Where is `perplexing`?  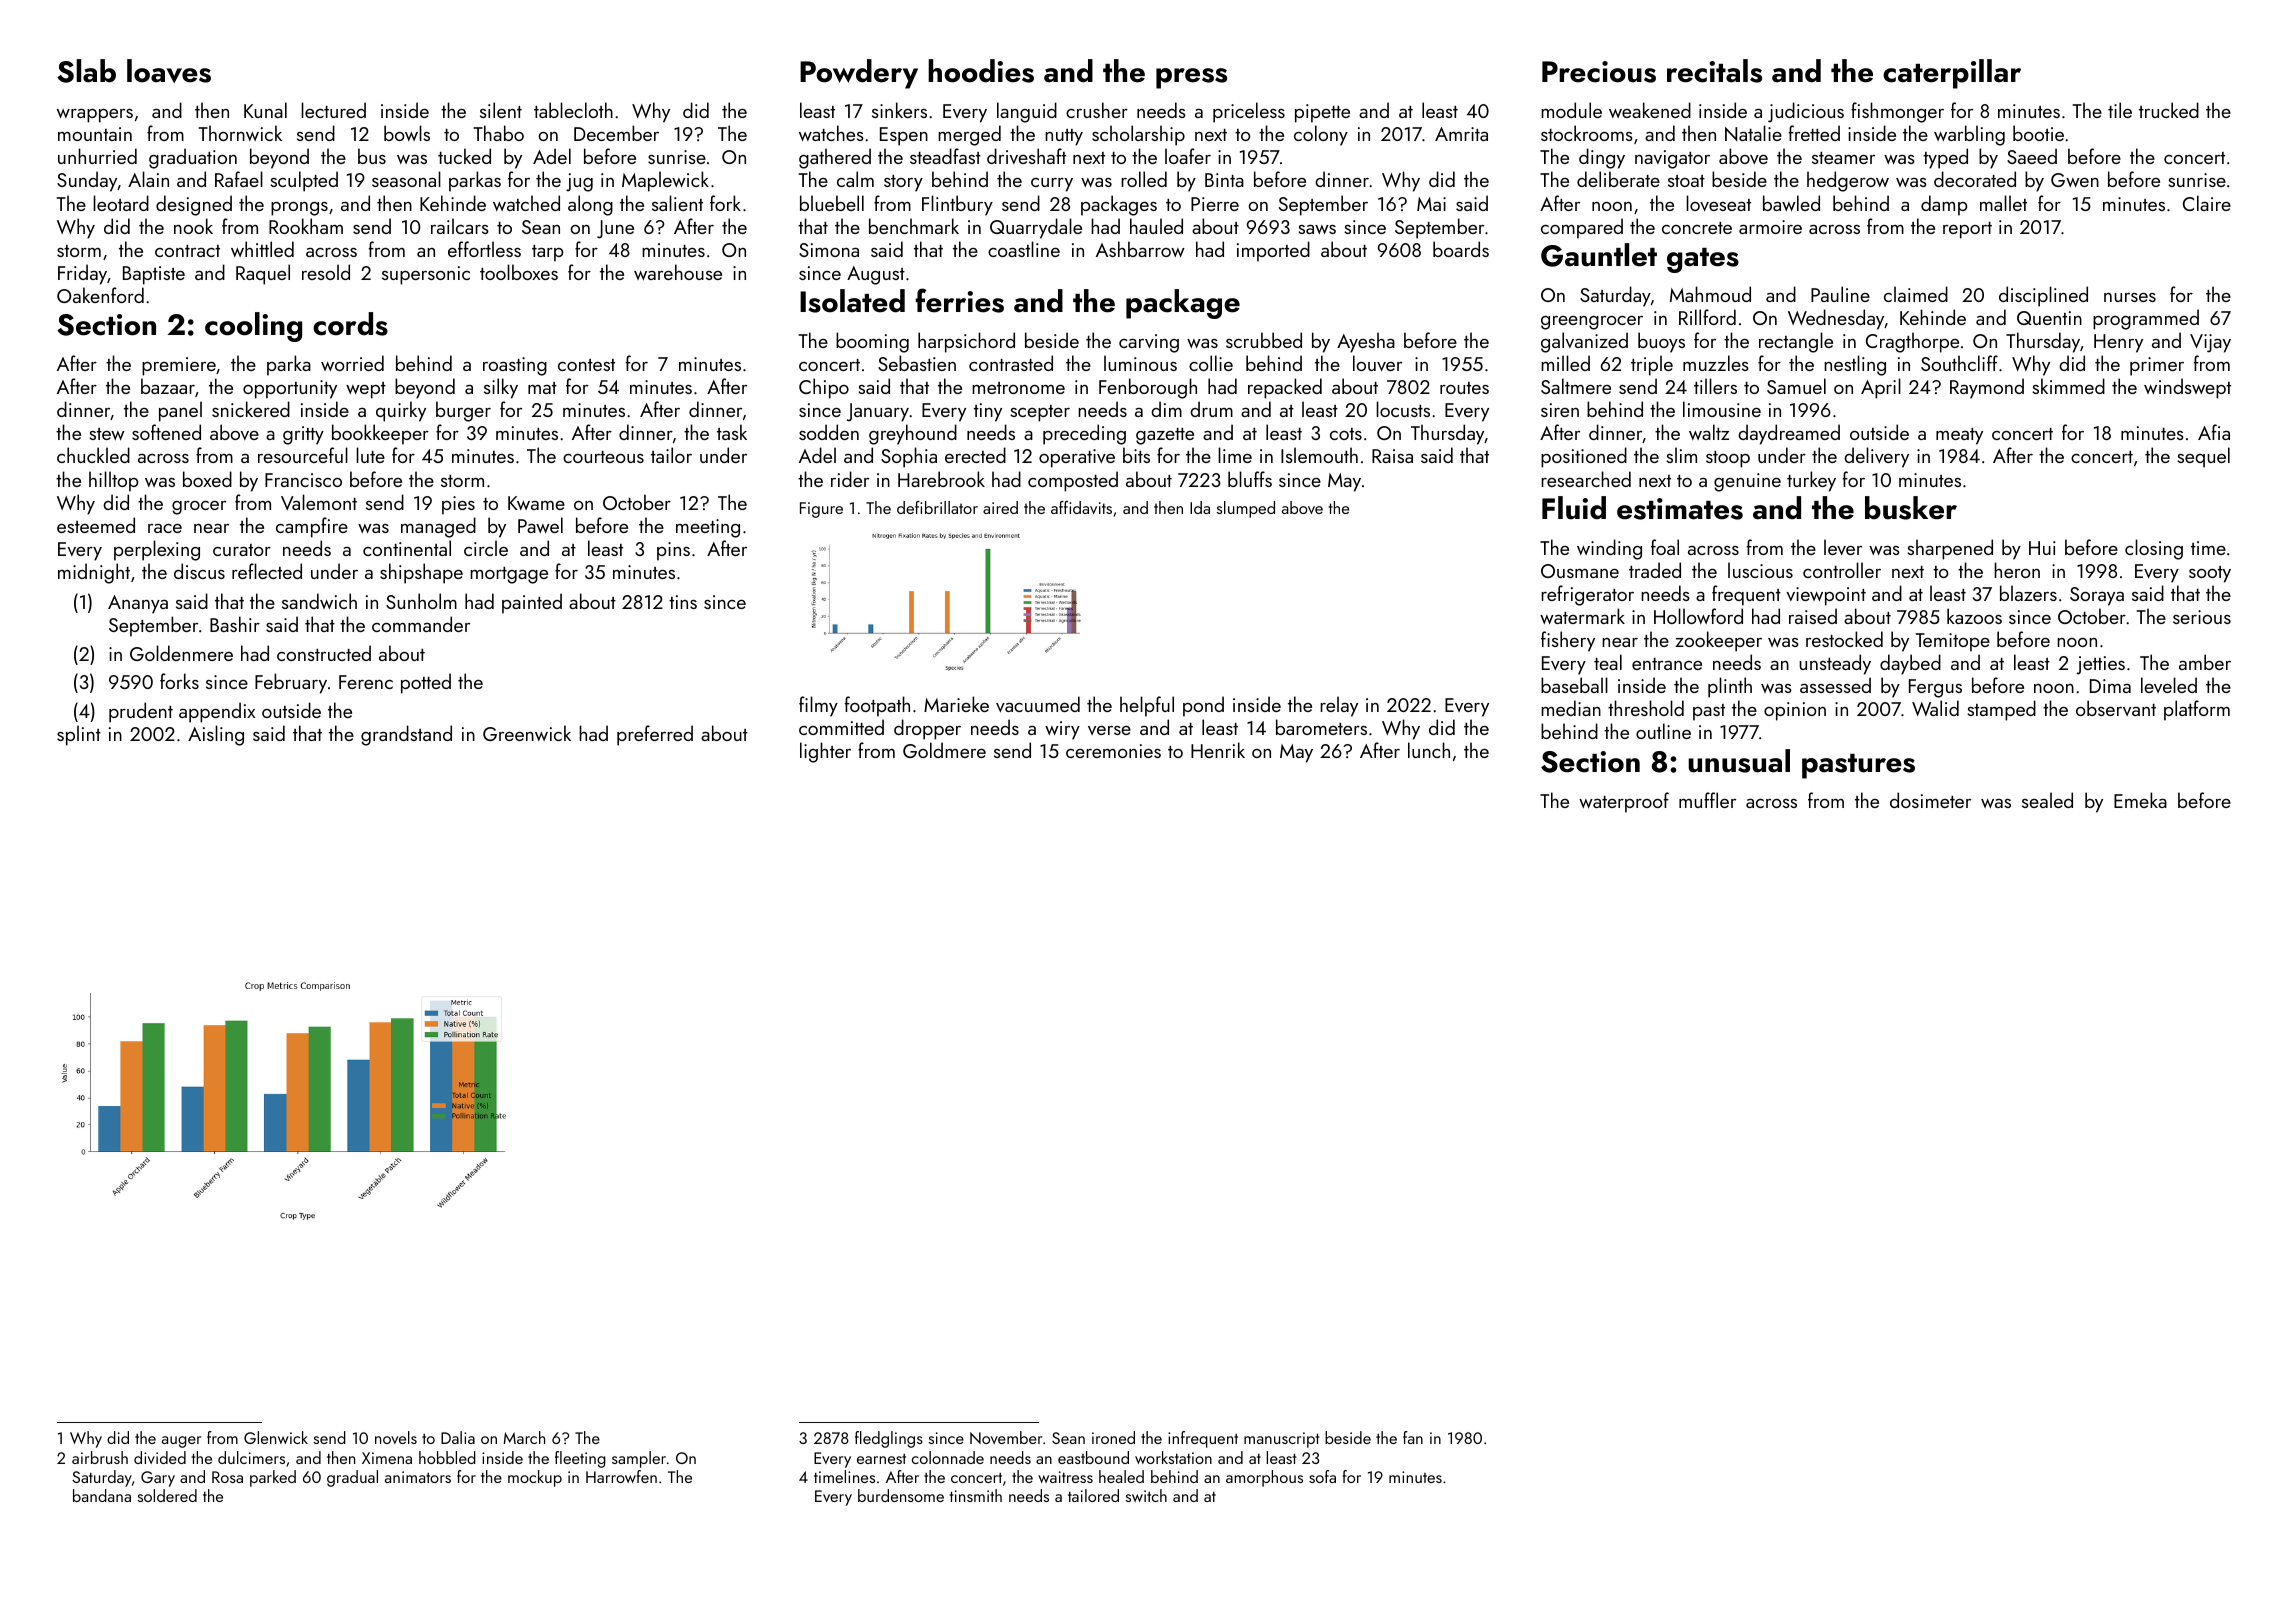 perplexing is located at coordinates (157, 550).
